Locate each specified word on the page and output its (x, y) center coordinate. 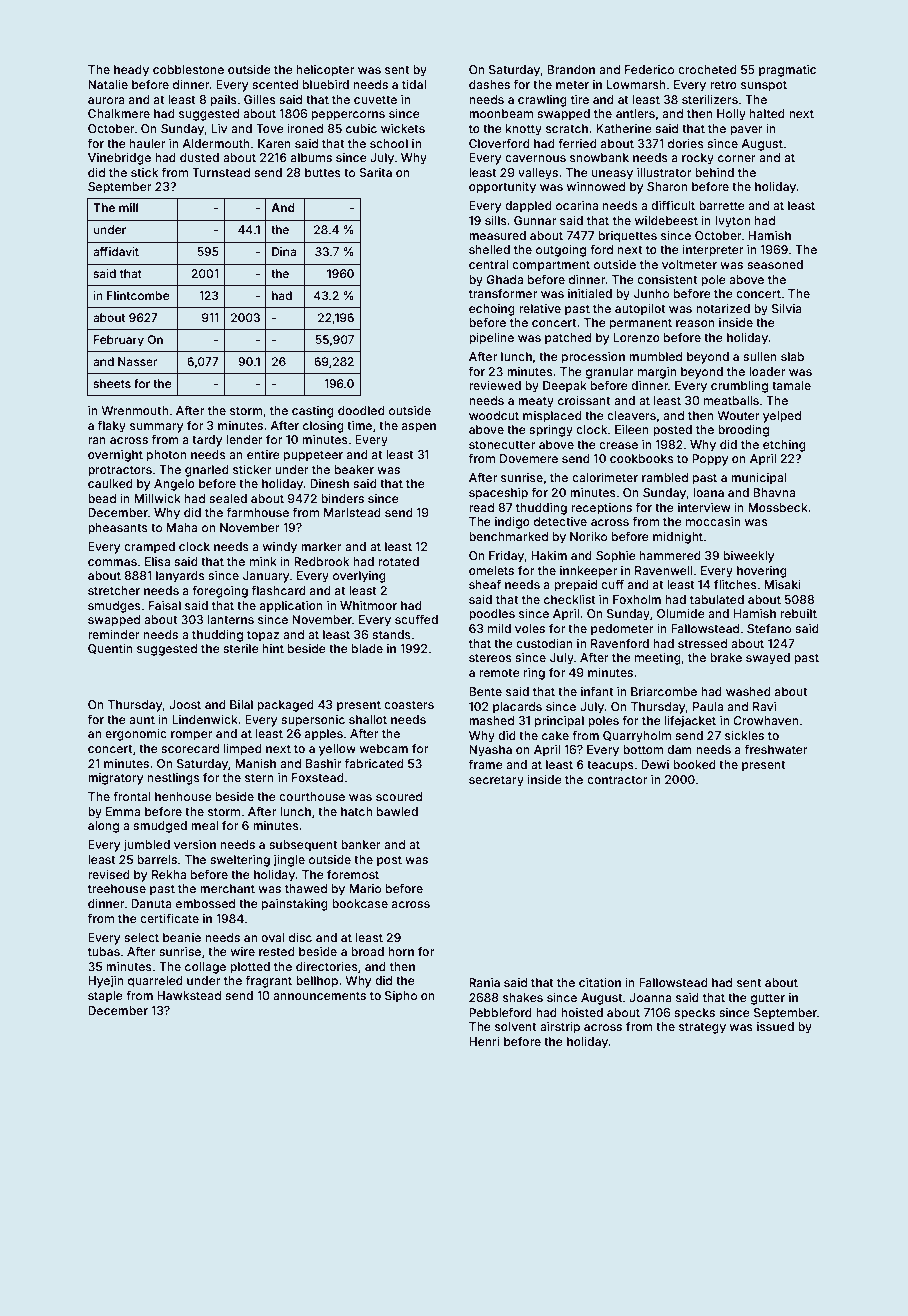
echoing (492, 310)
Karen (274, 143)
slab (792, 356)
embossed (205, 903)
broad (367, 951)
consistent (667, 279)
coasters (409, 705)
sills (496, 220)
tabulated (717, 599)
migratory (115, 779)
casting (313, 412)
